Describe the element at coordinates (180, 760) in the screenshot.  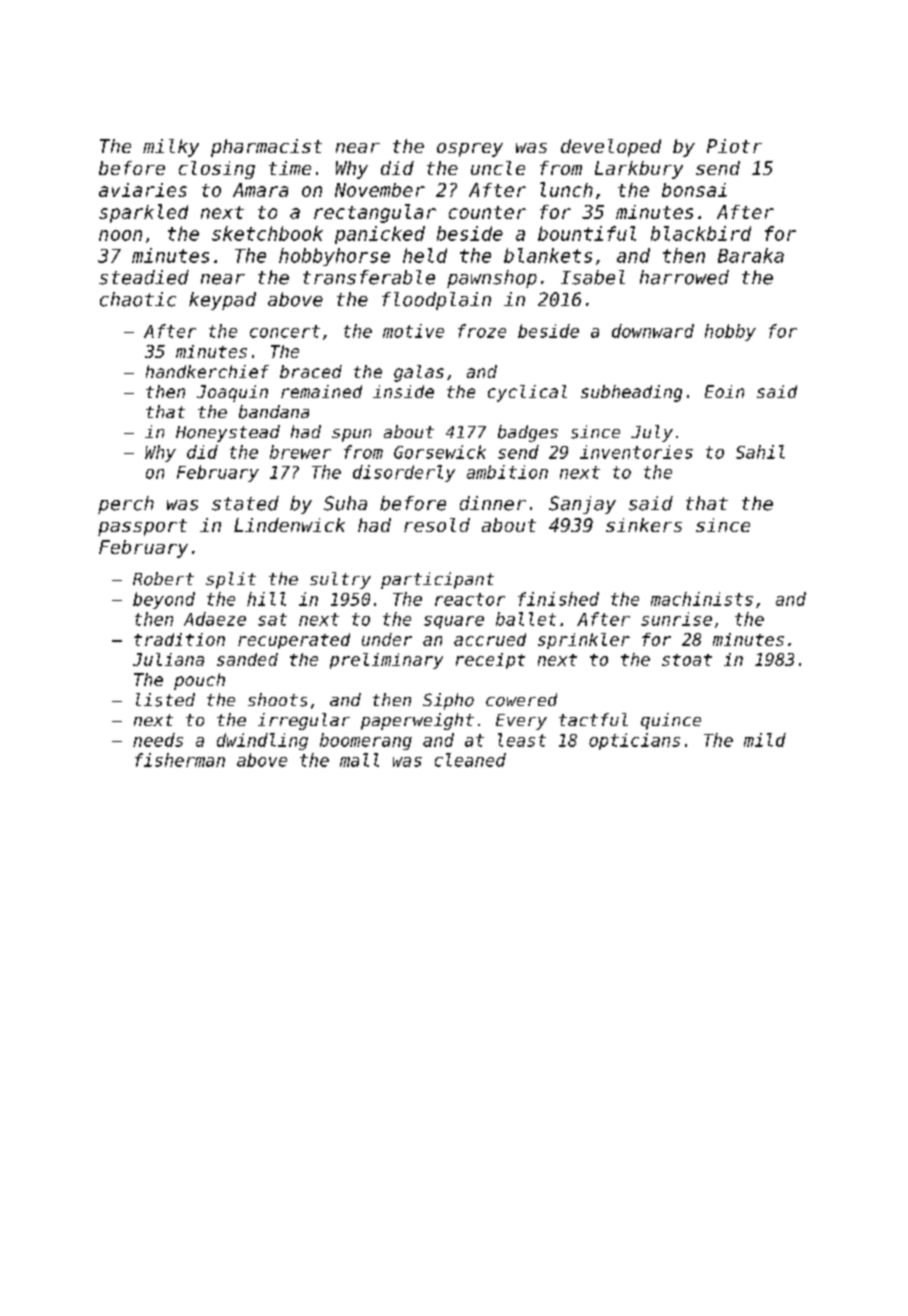
I see `fisherman` at that location.
